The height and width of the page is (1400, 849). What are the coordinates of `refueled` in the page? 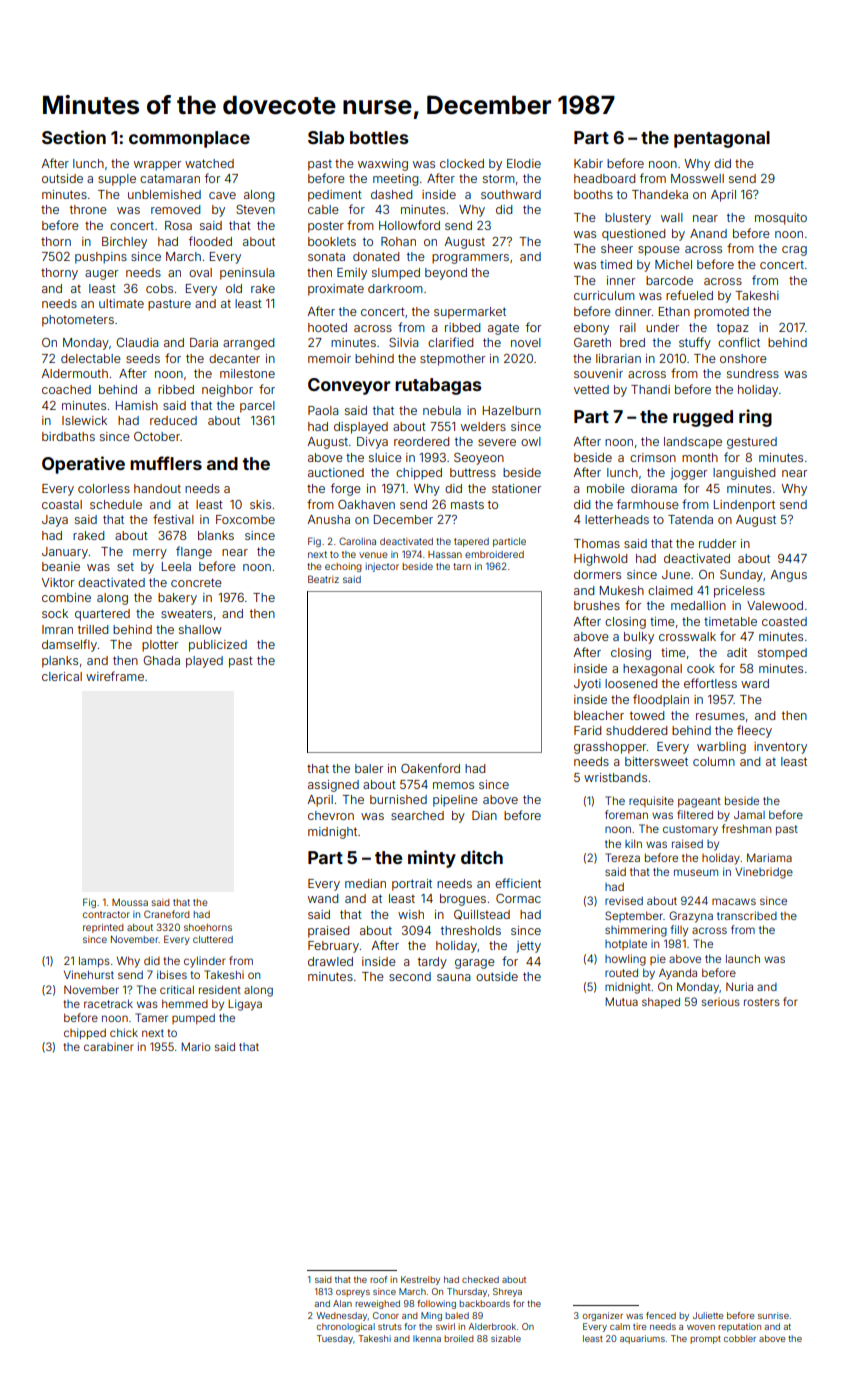 It's located at (689, 295).
